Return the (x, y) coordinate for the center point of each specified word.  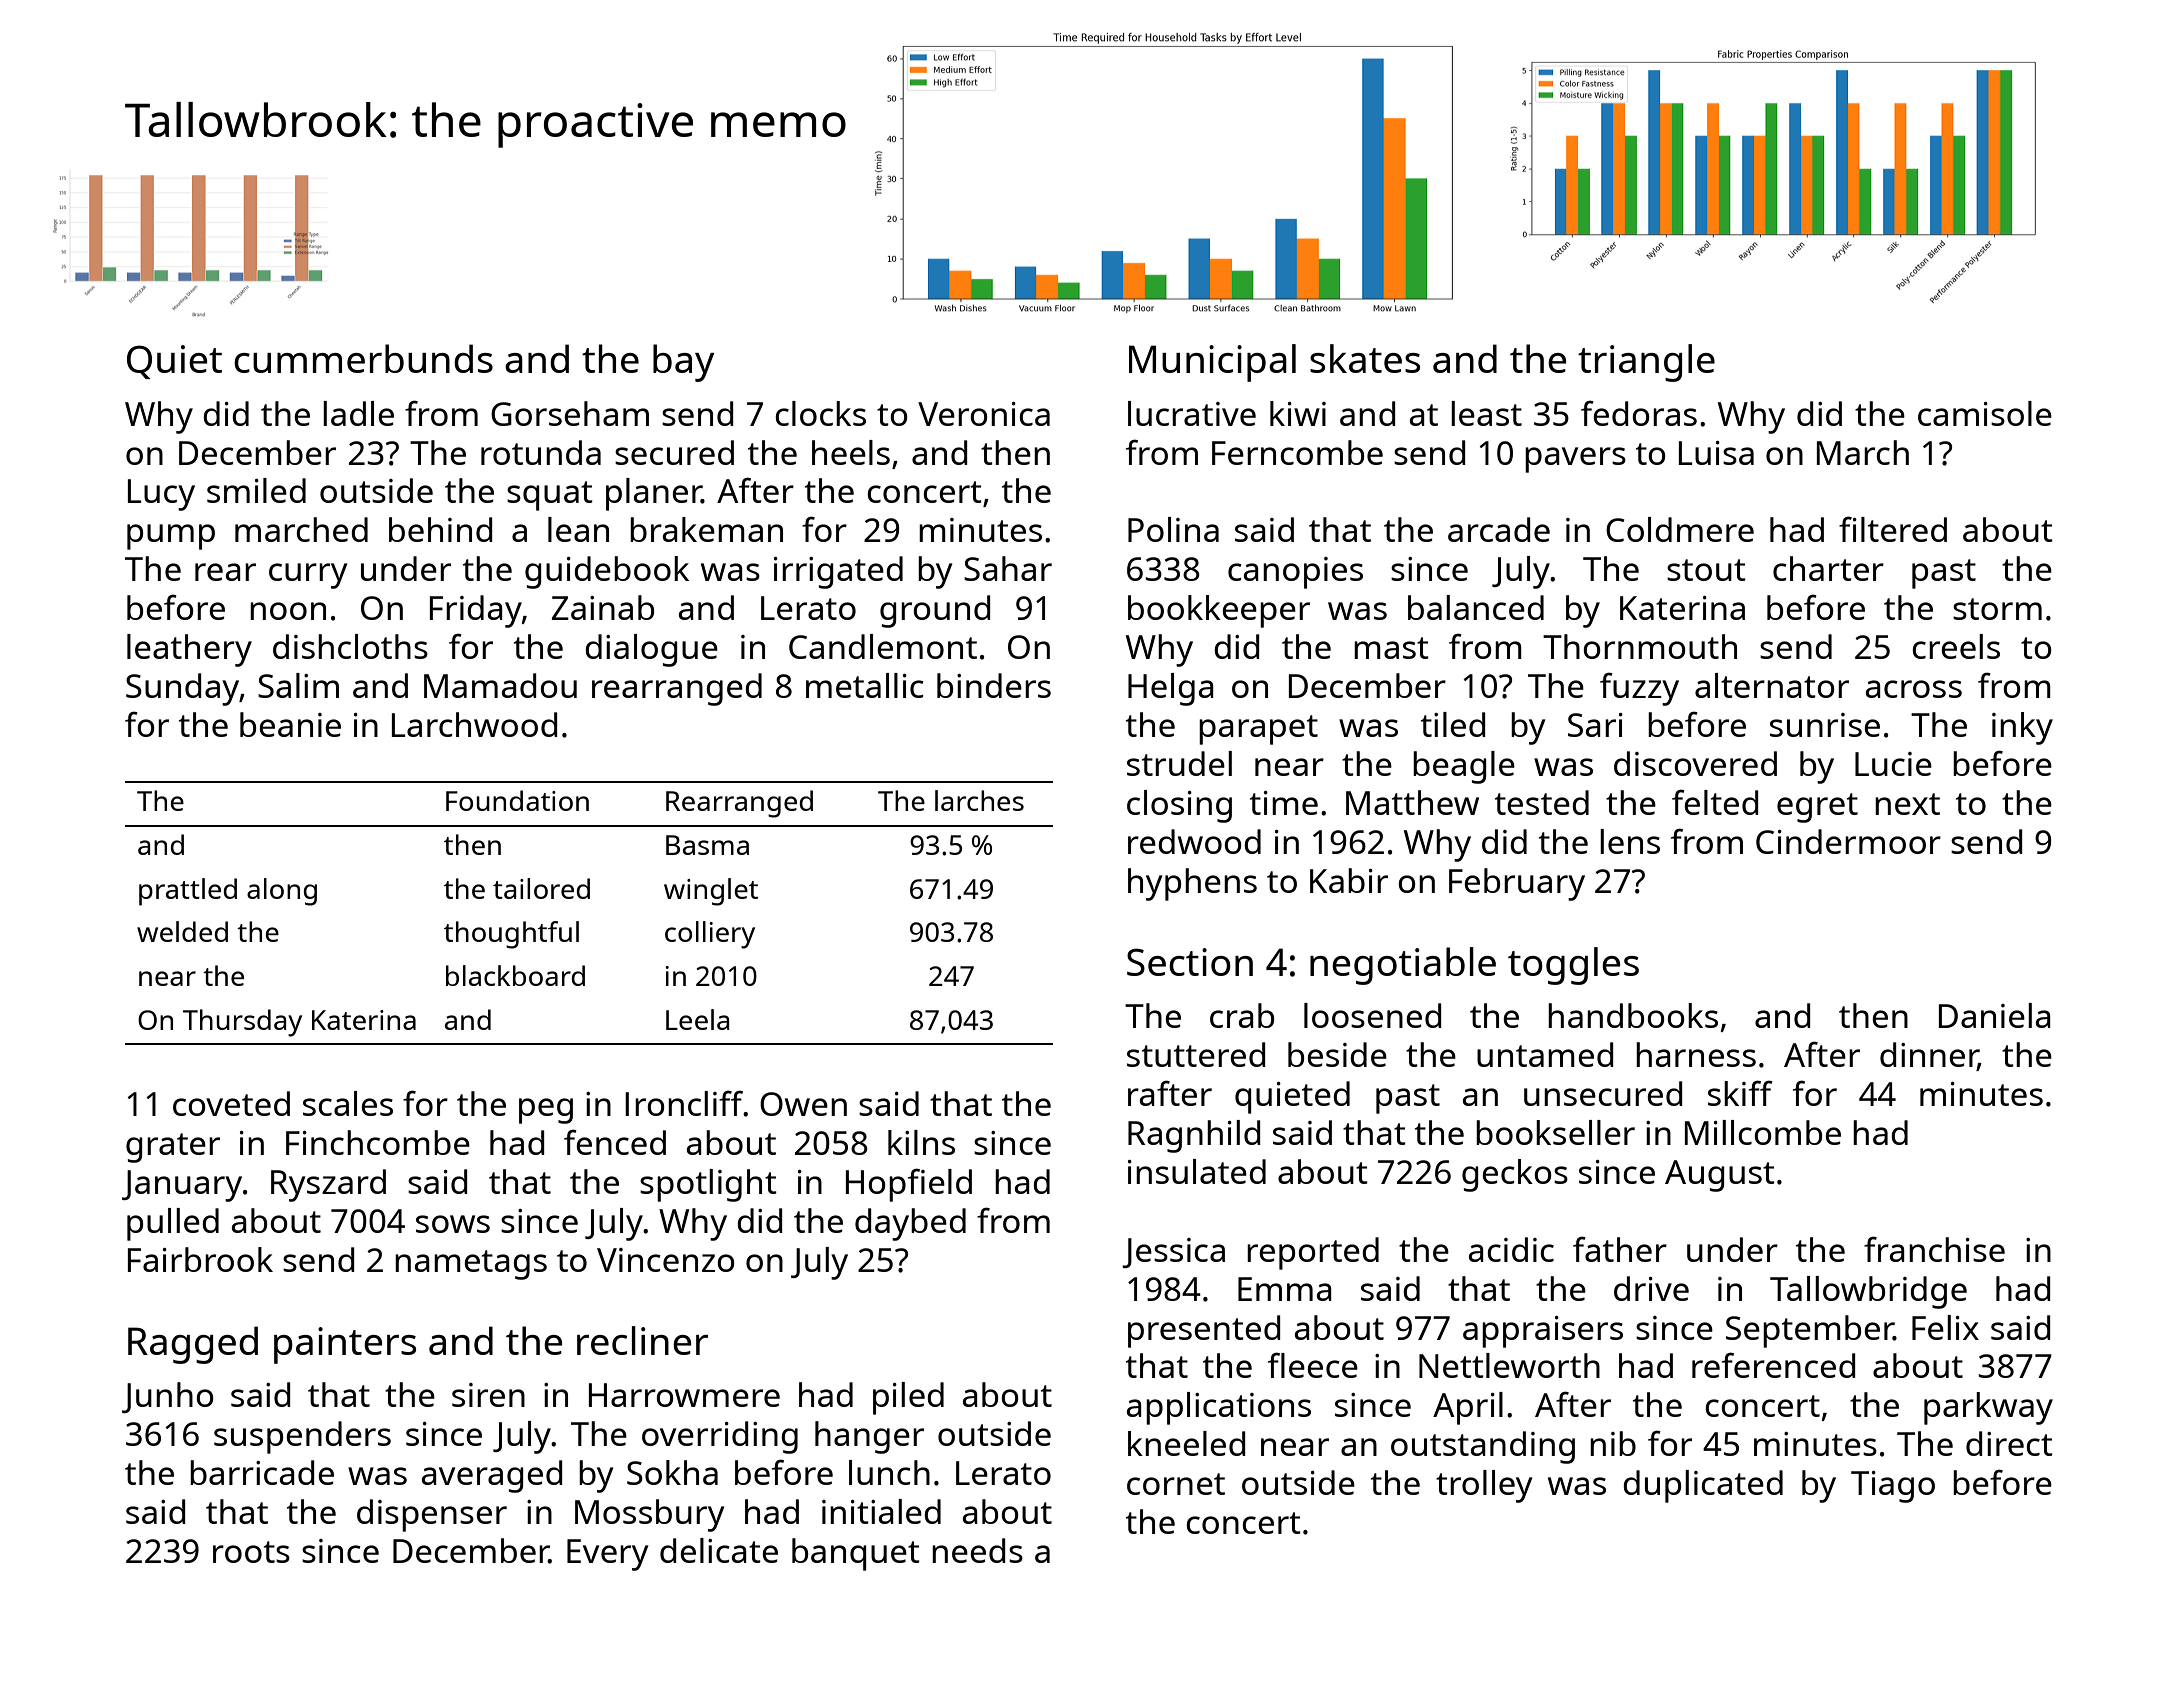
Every (607, 1555)
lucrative (1192, 413)
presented (1204, 1331)
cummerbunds (363, 358)
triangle (1646, 363)
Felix (1945, 1327)
